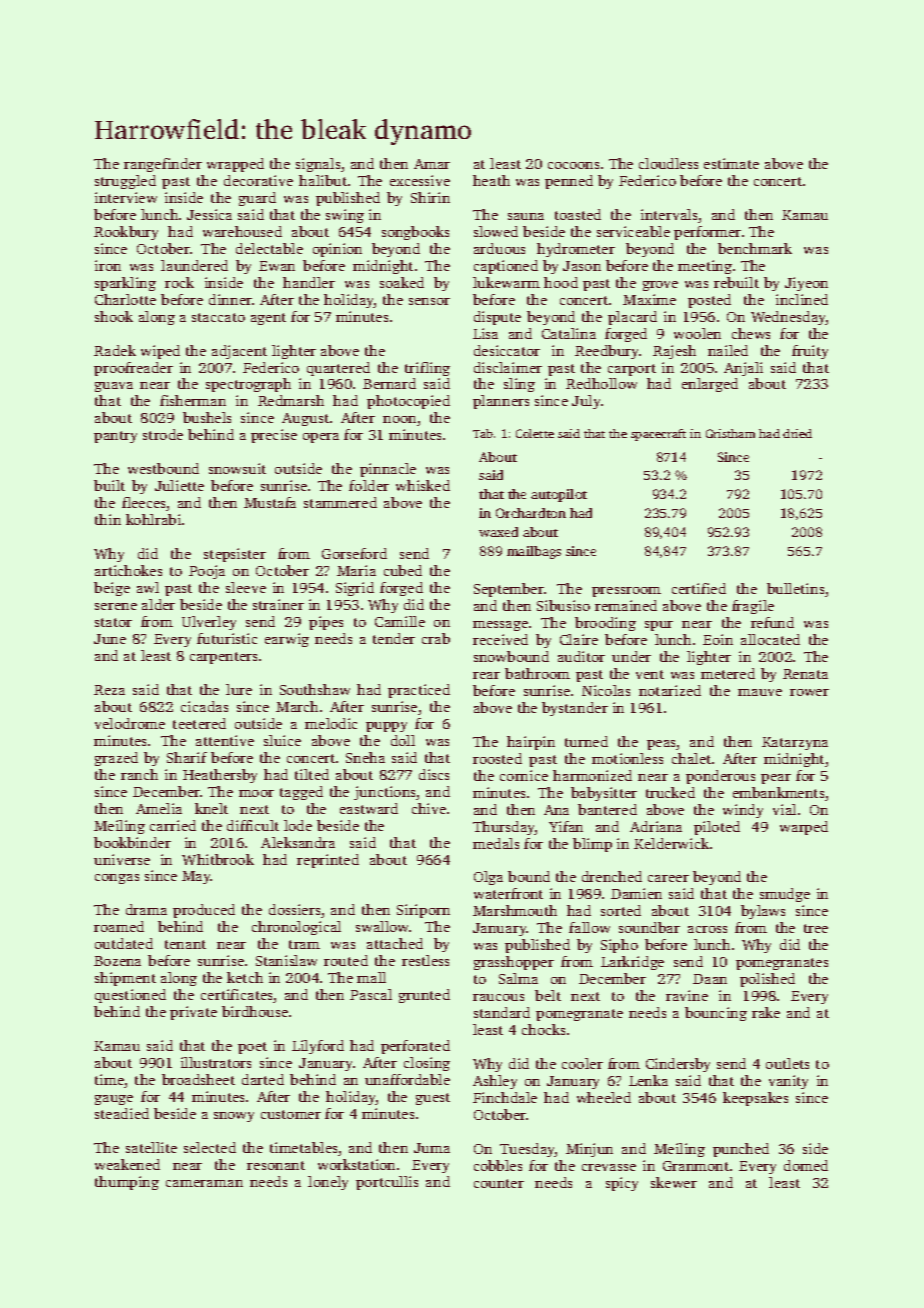 The height and width of the page is (1308, 924). I want to click on cameraman, so click(204, 1183).
